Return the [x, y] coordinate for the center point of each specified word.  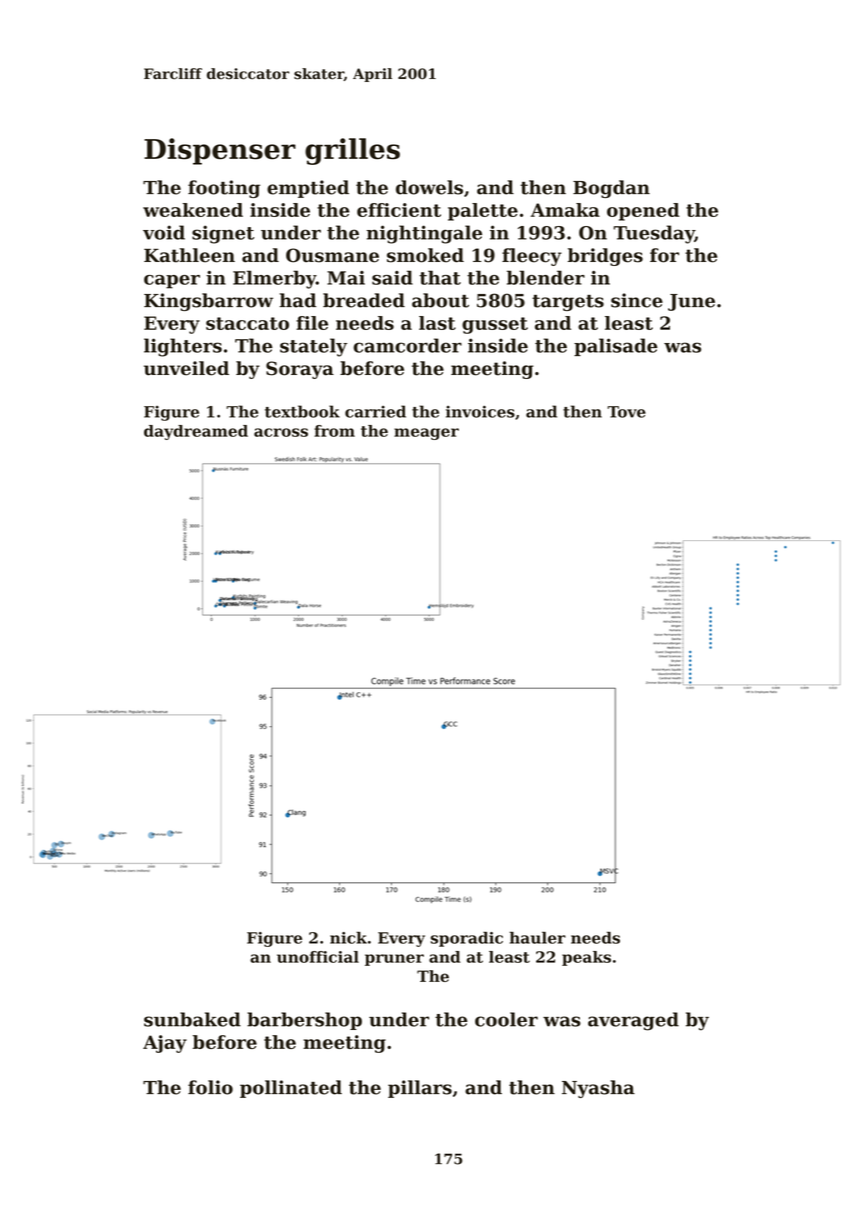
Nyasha [598, 1089]
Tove [626, 412]
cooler [506, 1019]
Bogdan [611, 189]
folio [210, 1087]
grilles [352, 151]
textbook [302, 411]
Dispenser [220, 151]
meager [426, 434]
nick [348, 937]
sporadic [467, 939]
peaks [586, 958]
